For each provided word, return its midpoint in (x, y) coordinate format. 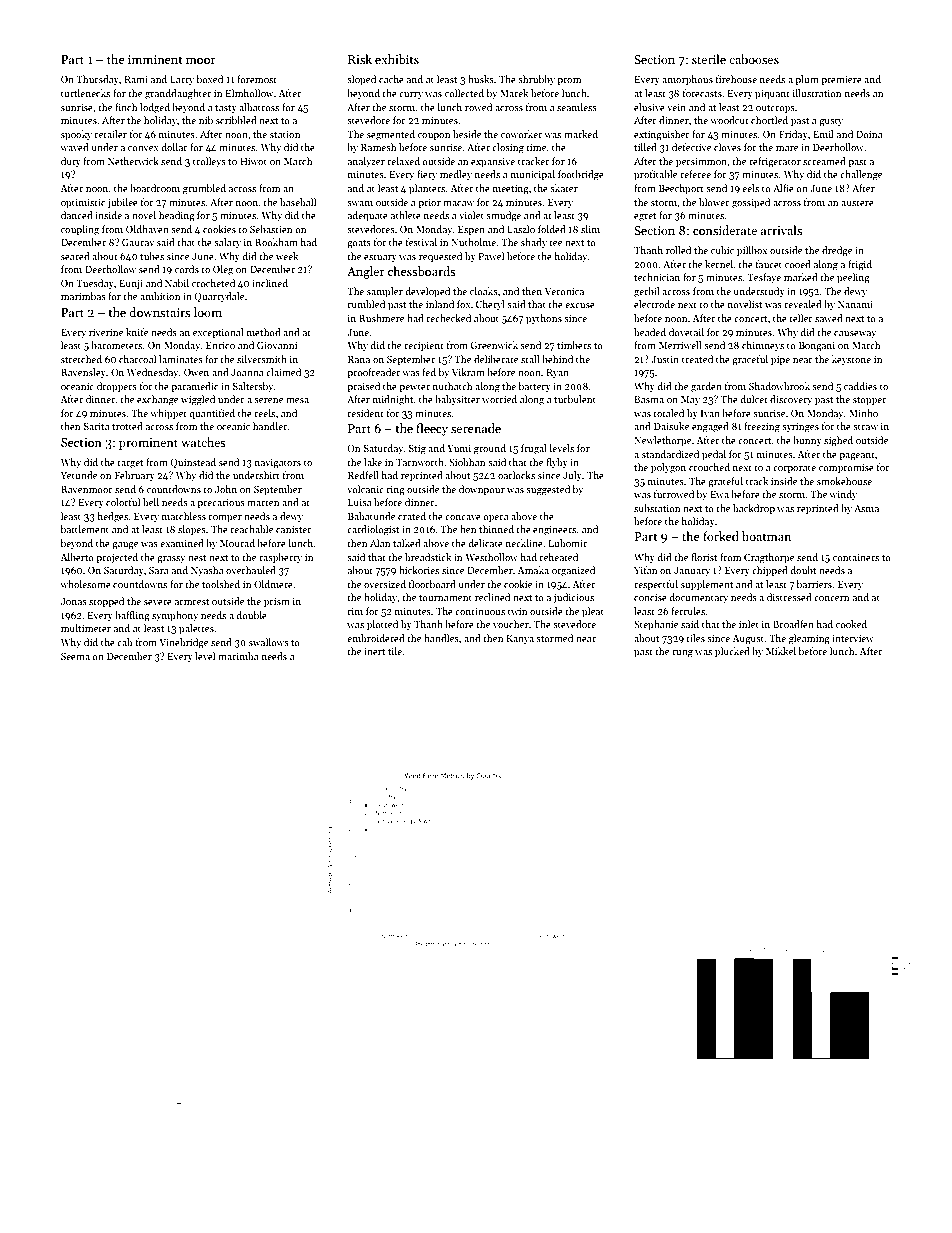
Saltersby (253, 387)
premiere (841, 80)
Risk (360, 59)
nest (197, 558)
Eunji (131, 284)
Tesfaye (764, 278)
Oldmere (273, 584)
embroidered (376, 638)
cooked (851, 624)
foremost (257, 79)
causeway (855, 334)
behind (557, 359)
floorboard (432, 584)
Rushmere (381, 318)
